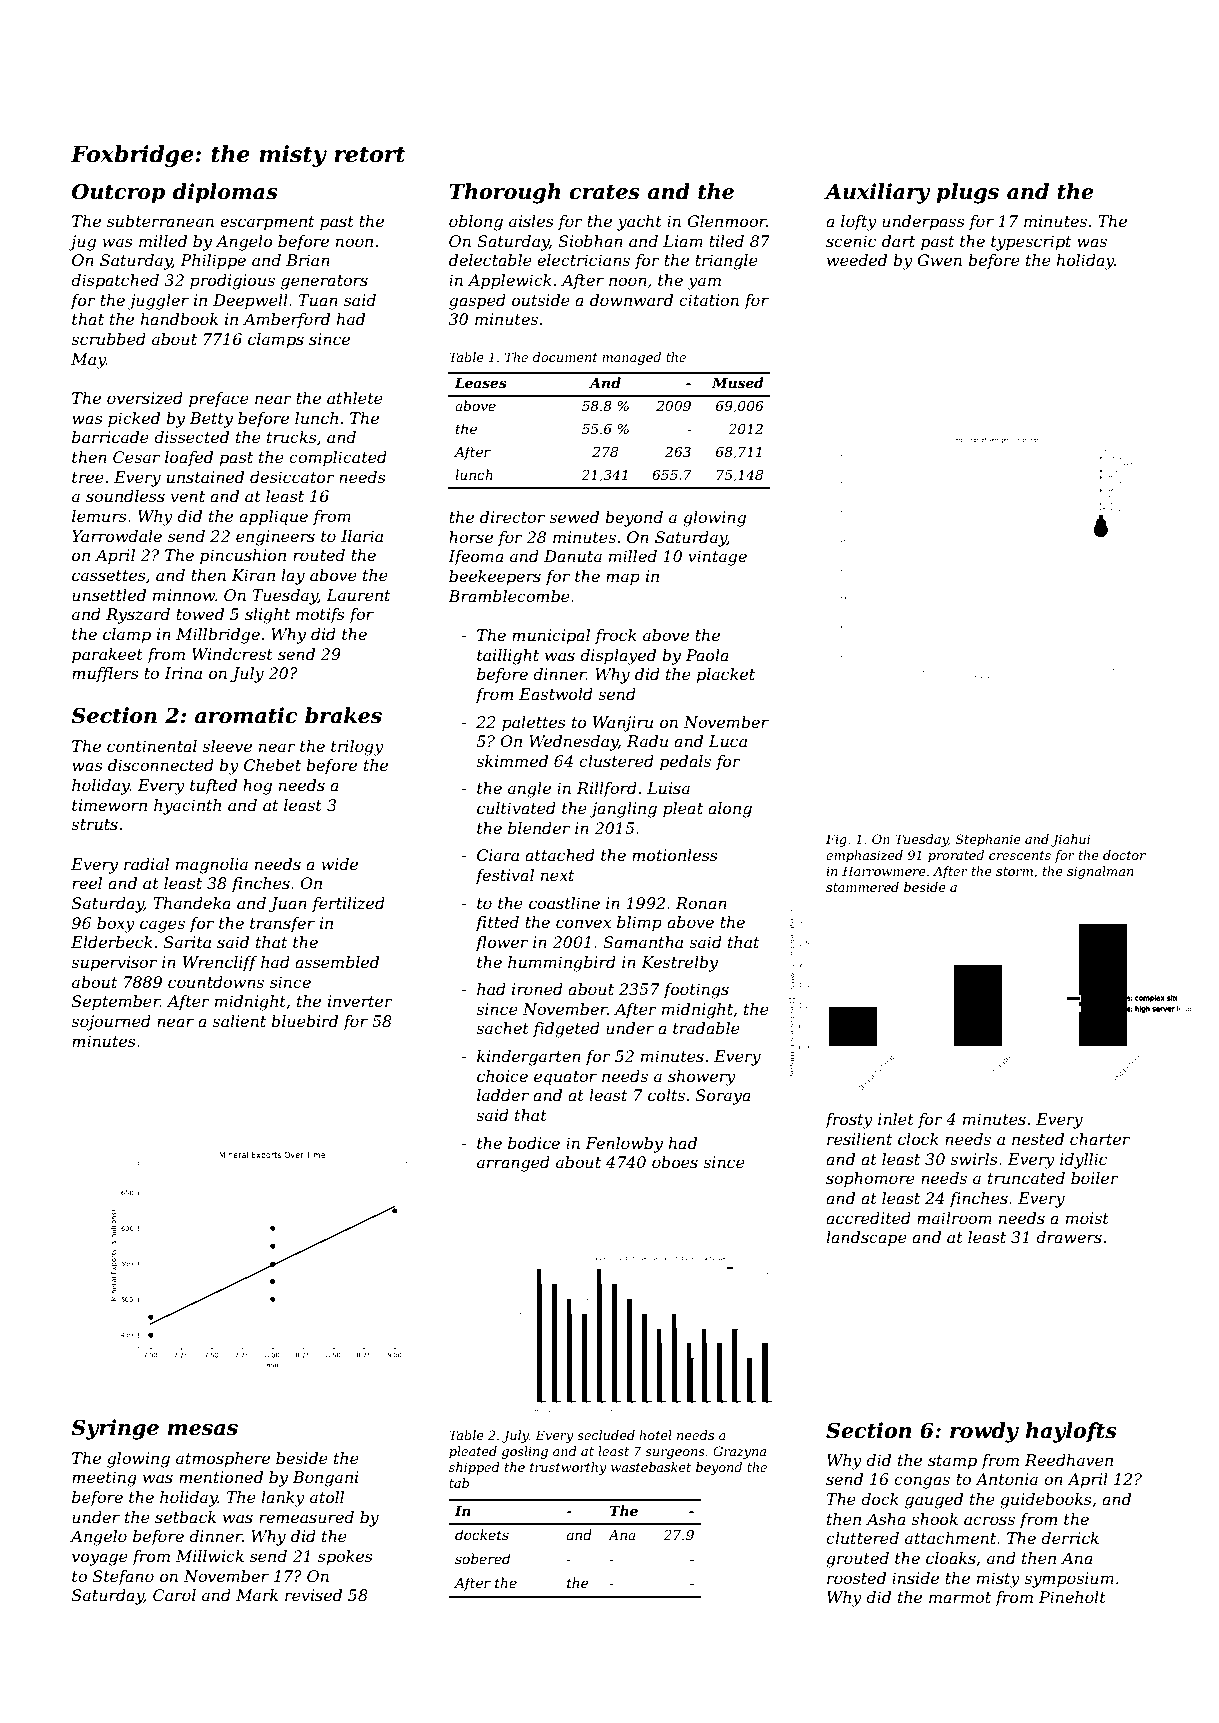 This page has height=1723, width=1219. Describe the element at coordinates (866, 1239) in the page. I see `landscape` at that location.
